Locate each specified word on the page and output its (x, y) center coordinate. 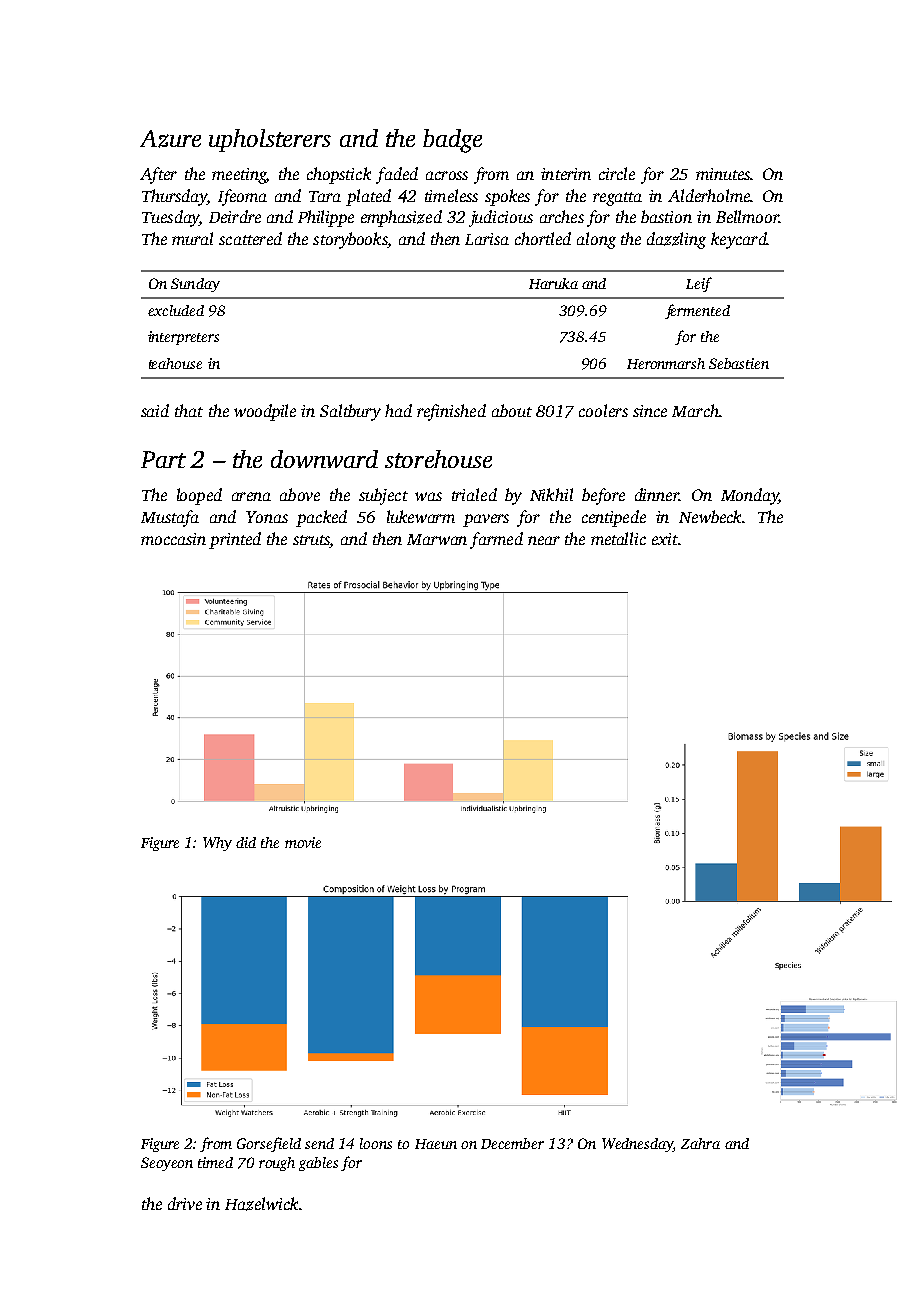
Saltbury (350, 412)
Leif (699, 284)
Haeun (436, 1144)
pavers (486, 520)
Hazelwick (261, 1204)
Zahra (700, 1143)
